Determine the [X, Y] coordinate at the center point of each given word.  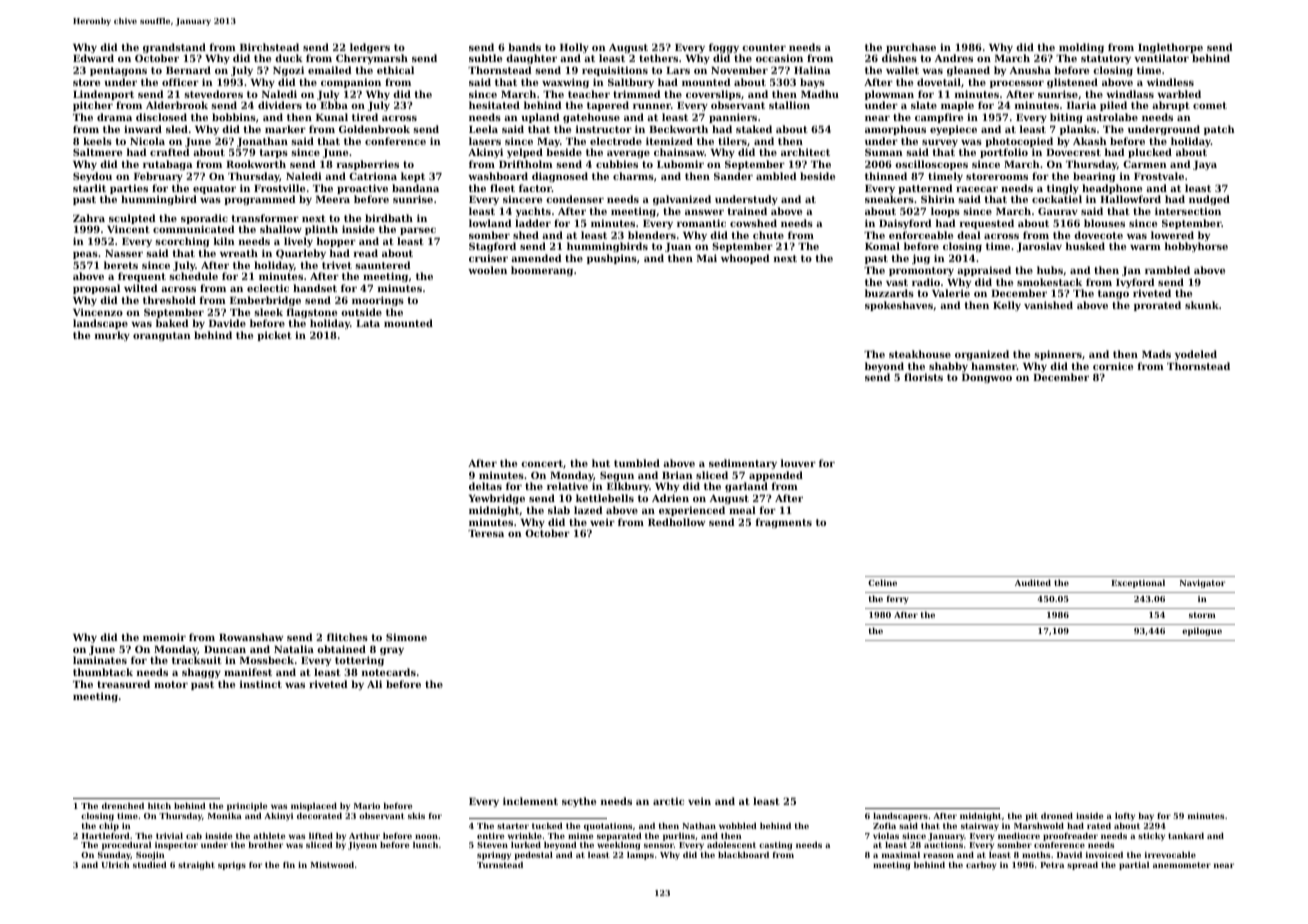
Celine [882, 582]
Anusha [1030, 70]
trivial [169, 836]
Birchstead [269, 47]
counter [764, 47]
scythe [579, 802]
